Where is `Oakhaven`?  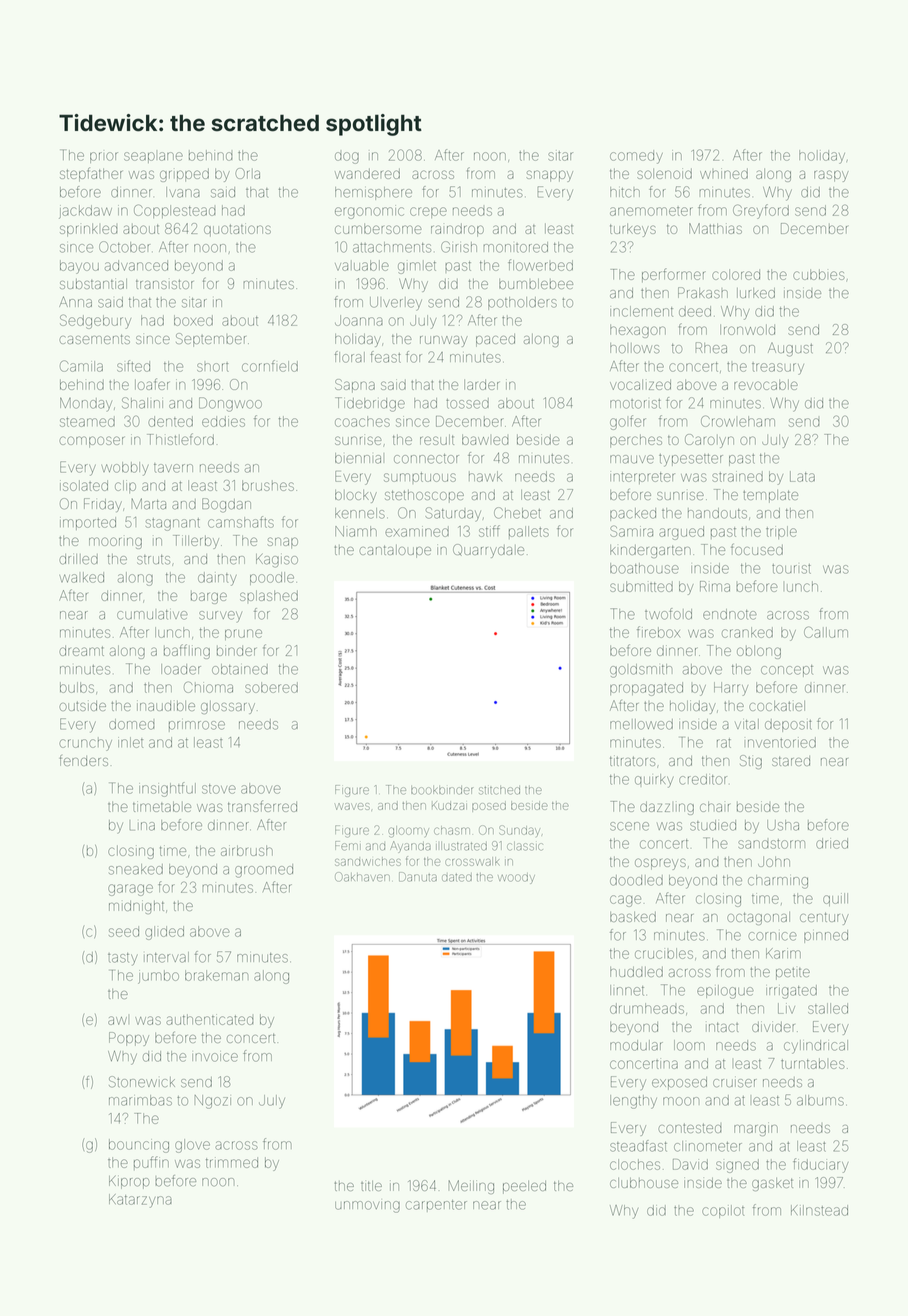 Oakhaven is located at coordinates (362, 877).
